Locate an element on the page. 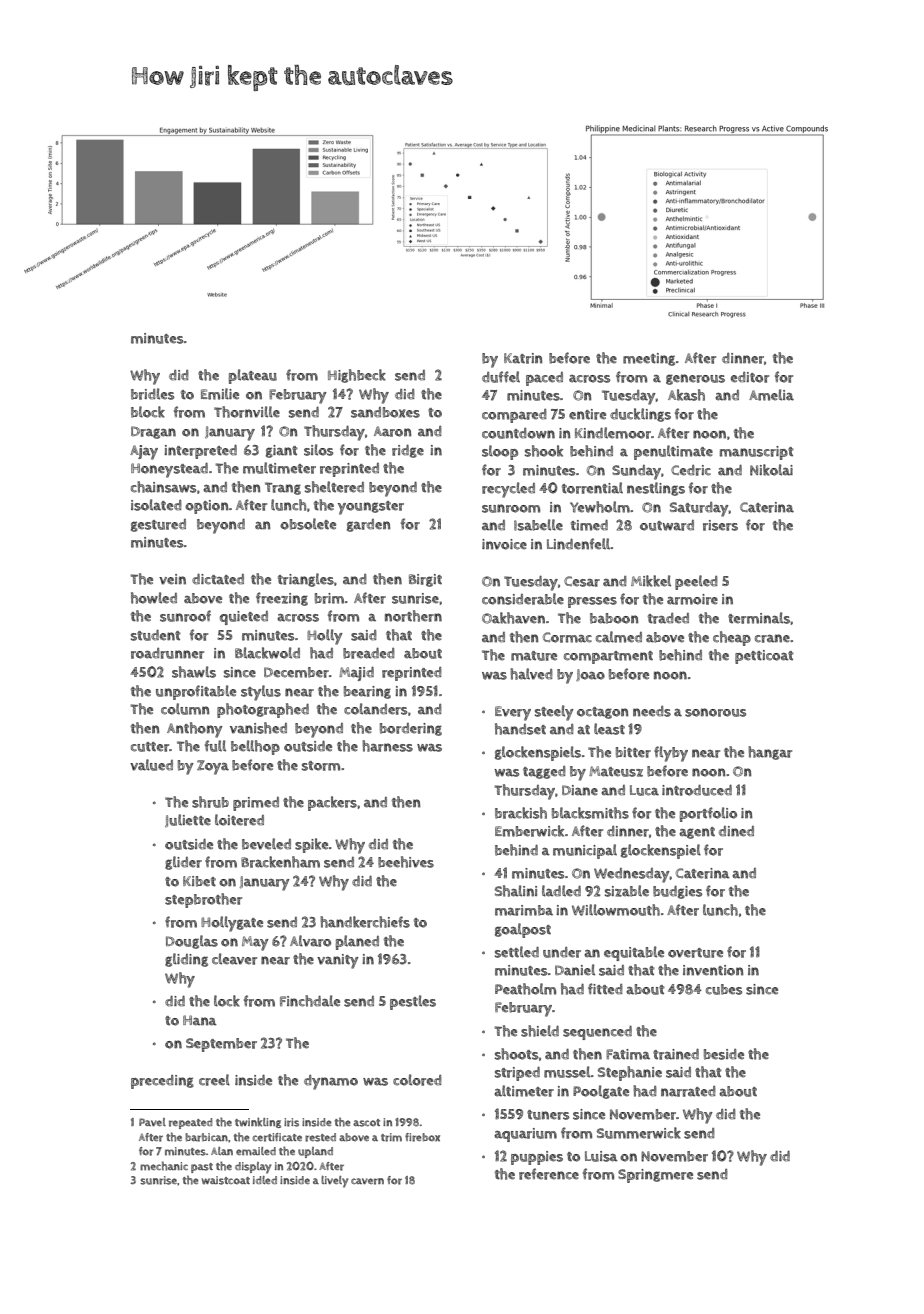 The height and width of the page is (1314, 924). hangar is located at coordinates (770, 753).
